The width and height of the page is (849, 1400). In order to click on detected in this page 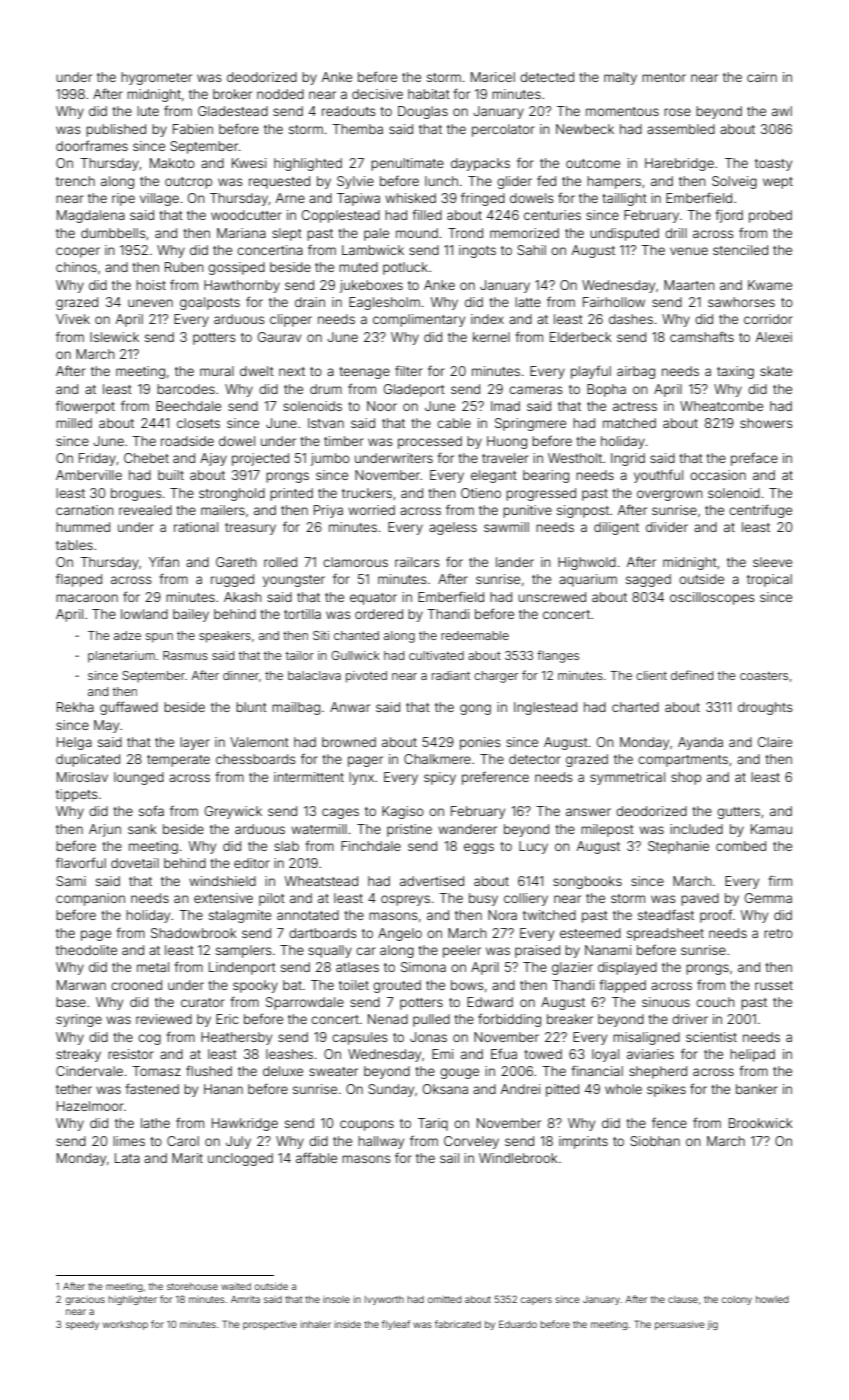, I will do `click(547, 77)`.
